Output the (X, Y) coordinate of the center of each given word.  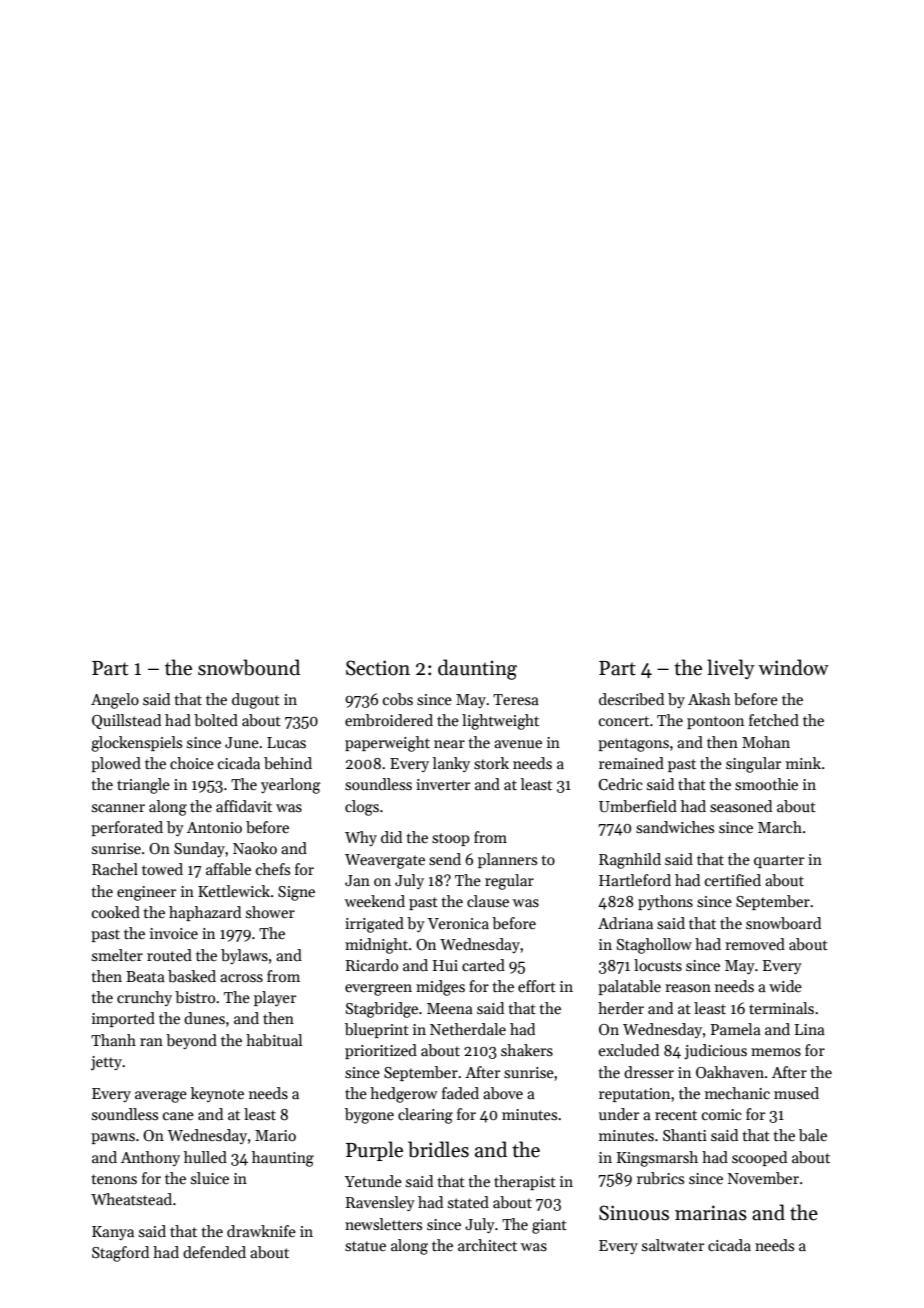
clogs (362, 808)
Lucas (286, 742)
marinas (711, 1213)
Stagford (120, 1254)
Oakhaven (730, 1072)
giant (549, 1226)
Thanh (113, 1040)
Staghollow (654, 946)
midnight (376, 946)
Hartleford (635, 880)
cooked (116, 912)
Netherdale (468, 1029)
